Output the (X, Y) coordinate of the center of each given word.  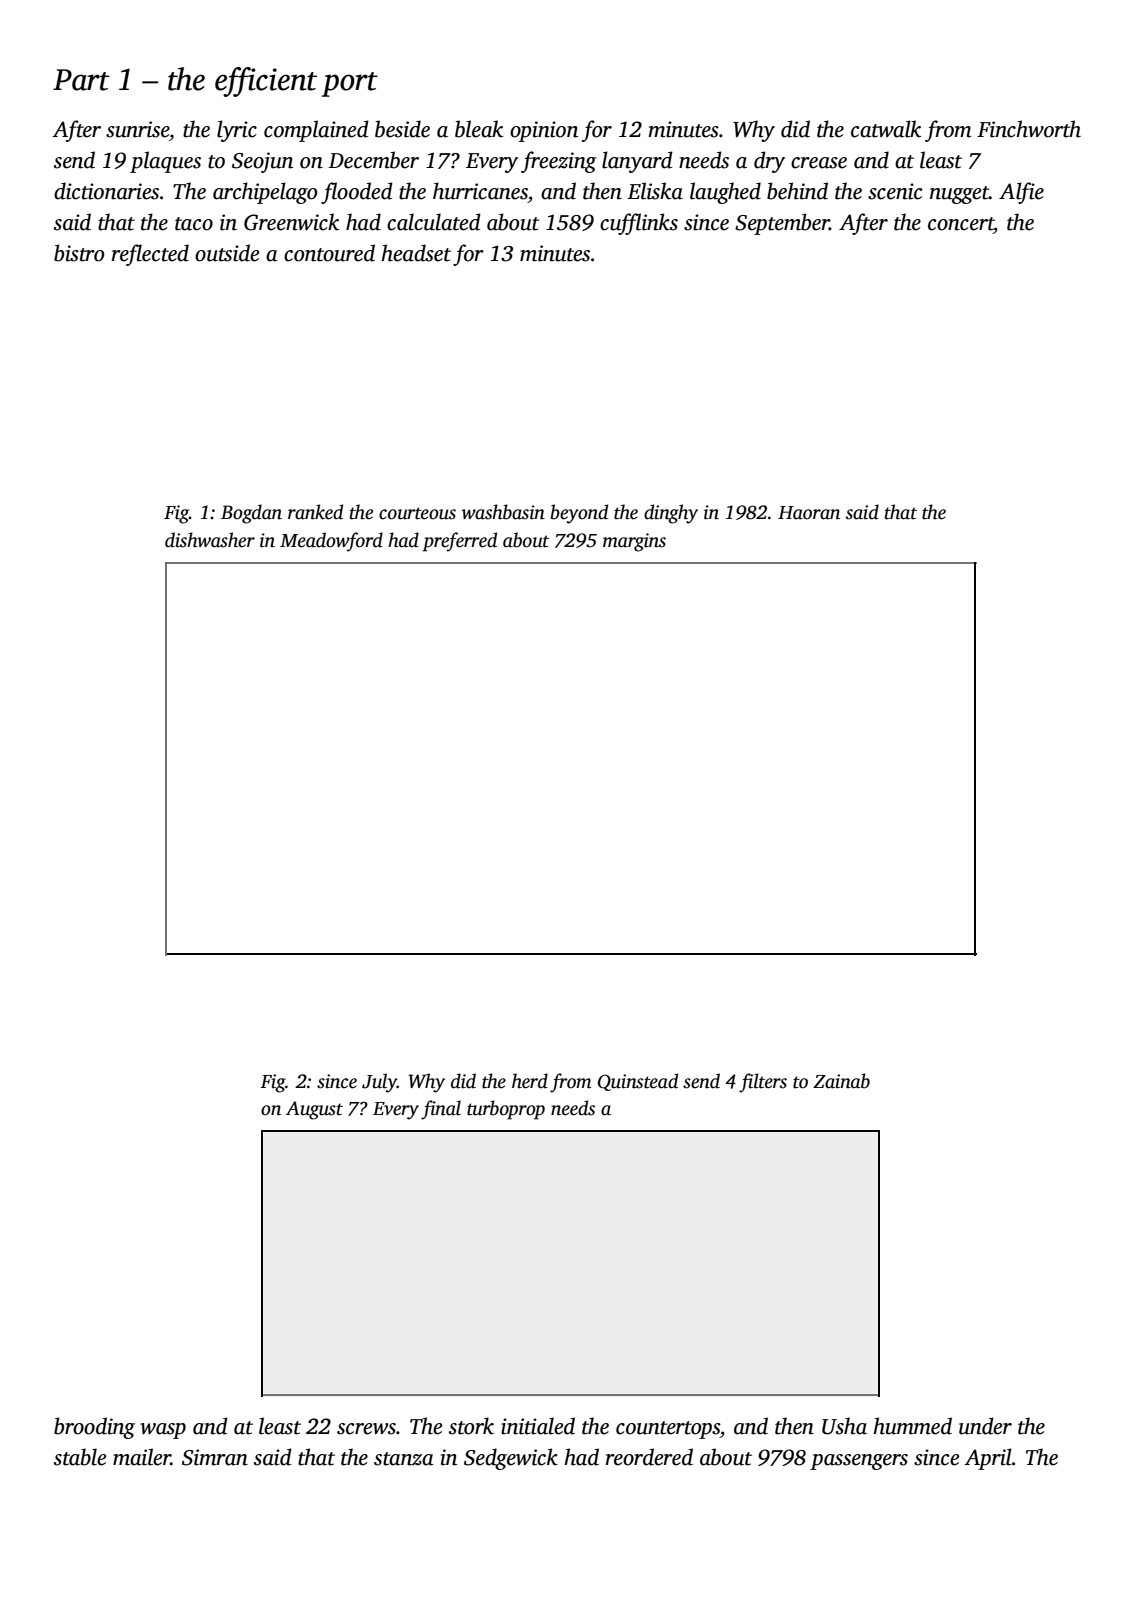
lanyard (637, 162)
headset (416, 253)
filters (763, 1083)
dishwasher (210, 540)
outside (227, 253)
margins (634, 542)
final (441, 1110)
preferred (459, 542)
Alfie (1021, 193)
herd (530, 1081)
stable (80, 1457)
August (314, 1110)
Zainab (841, 1081)
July (379, 1083)
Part (81, 80)
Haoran (809, 513)
